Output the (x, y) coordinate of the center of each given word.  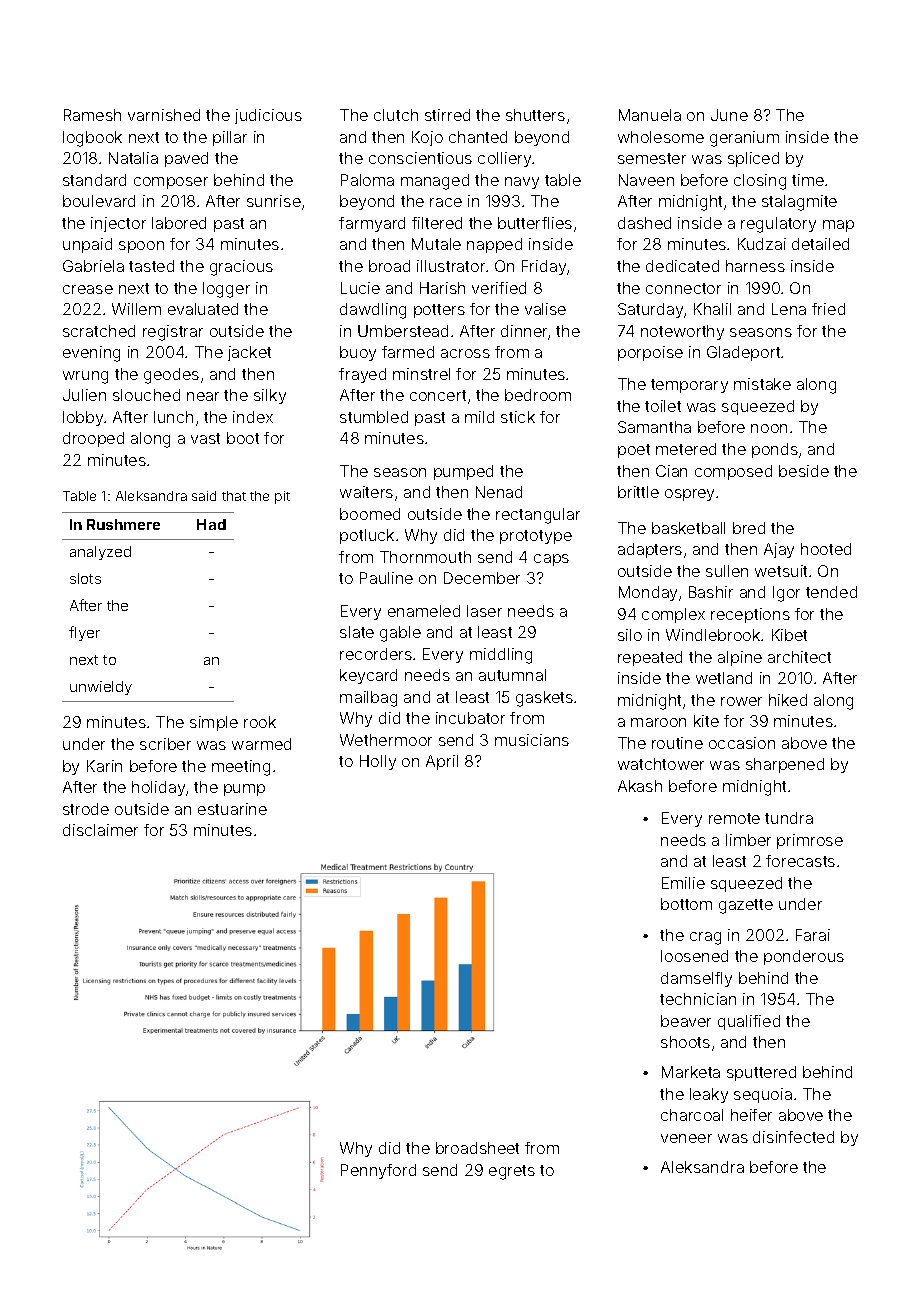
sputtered (761, 1073)
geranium (744, 139)
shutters (535, 115)
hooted (826, 549)
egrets (512, 1172)
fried (828, 309)
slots (85, 578)
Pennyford (378, 1171)
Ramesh (92, 115)
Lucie (360, 288)
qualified (749, 1022)
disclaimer (100, 830)
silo (630, 635)
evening (91, 354)
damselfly (696, 979)
